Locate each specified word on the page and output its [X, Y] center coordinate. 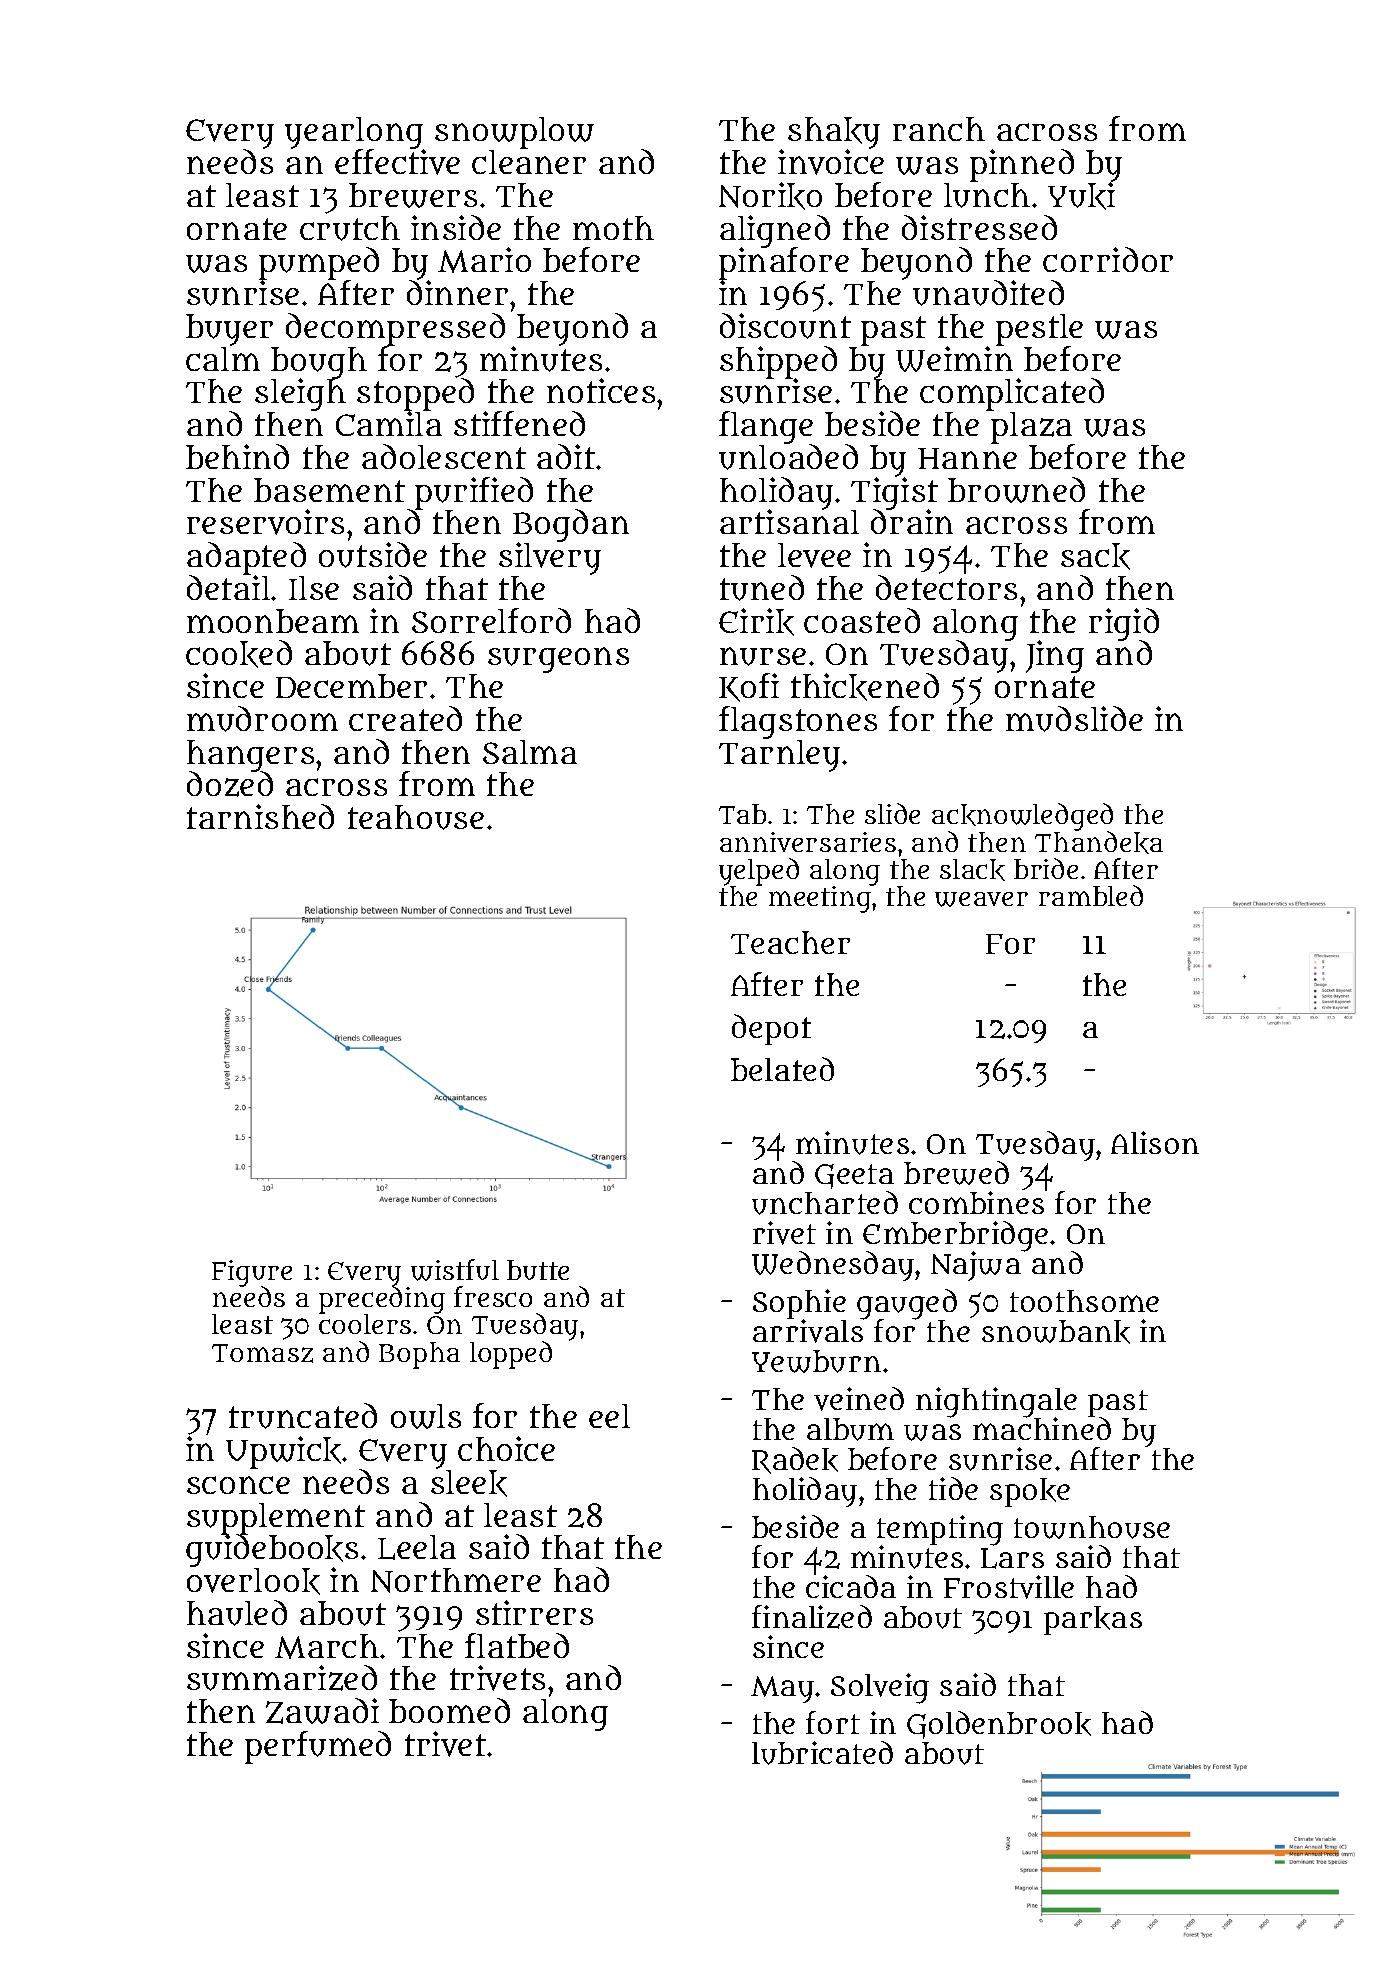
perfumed [318, 1747]
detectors [946, 587]
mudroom [262, 719]
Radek [795, 1460]
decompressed [395, 329]
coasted [862, 620]
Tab [742, 814]
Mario [484, 260]
